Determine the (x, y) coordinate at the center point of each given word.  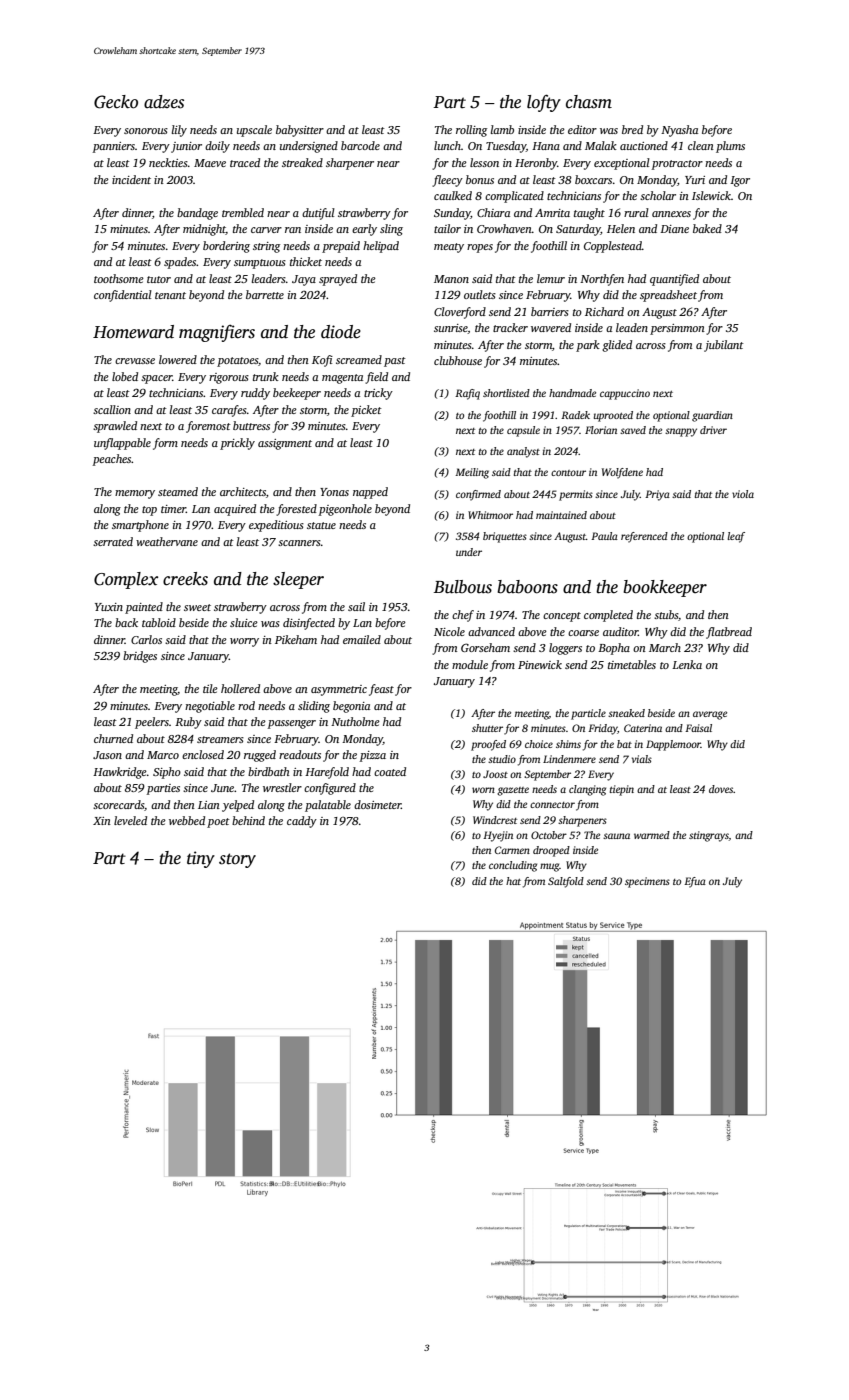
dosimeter (377, 804)
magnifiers (217, 333)
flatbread (729, 633)
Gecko (116, 102)
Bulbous (463, 587)
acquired (235, 510)
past (395, 362)
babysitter (300, 131)
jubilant (724, 346)
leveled (130, 820)
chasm (589, 102)
